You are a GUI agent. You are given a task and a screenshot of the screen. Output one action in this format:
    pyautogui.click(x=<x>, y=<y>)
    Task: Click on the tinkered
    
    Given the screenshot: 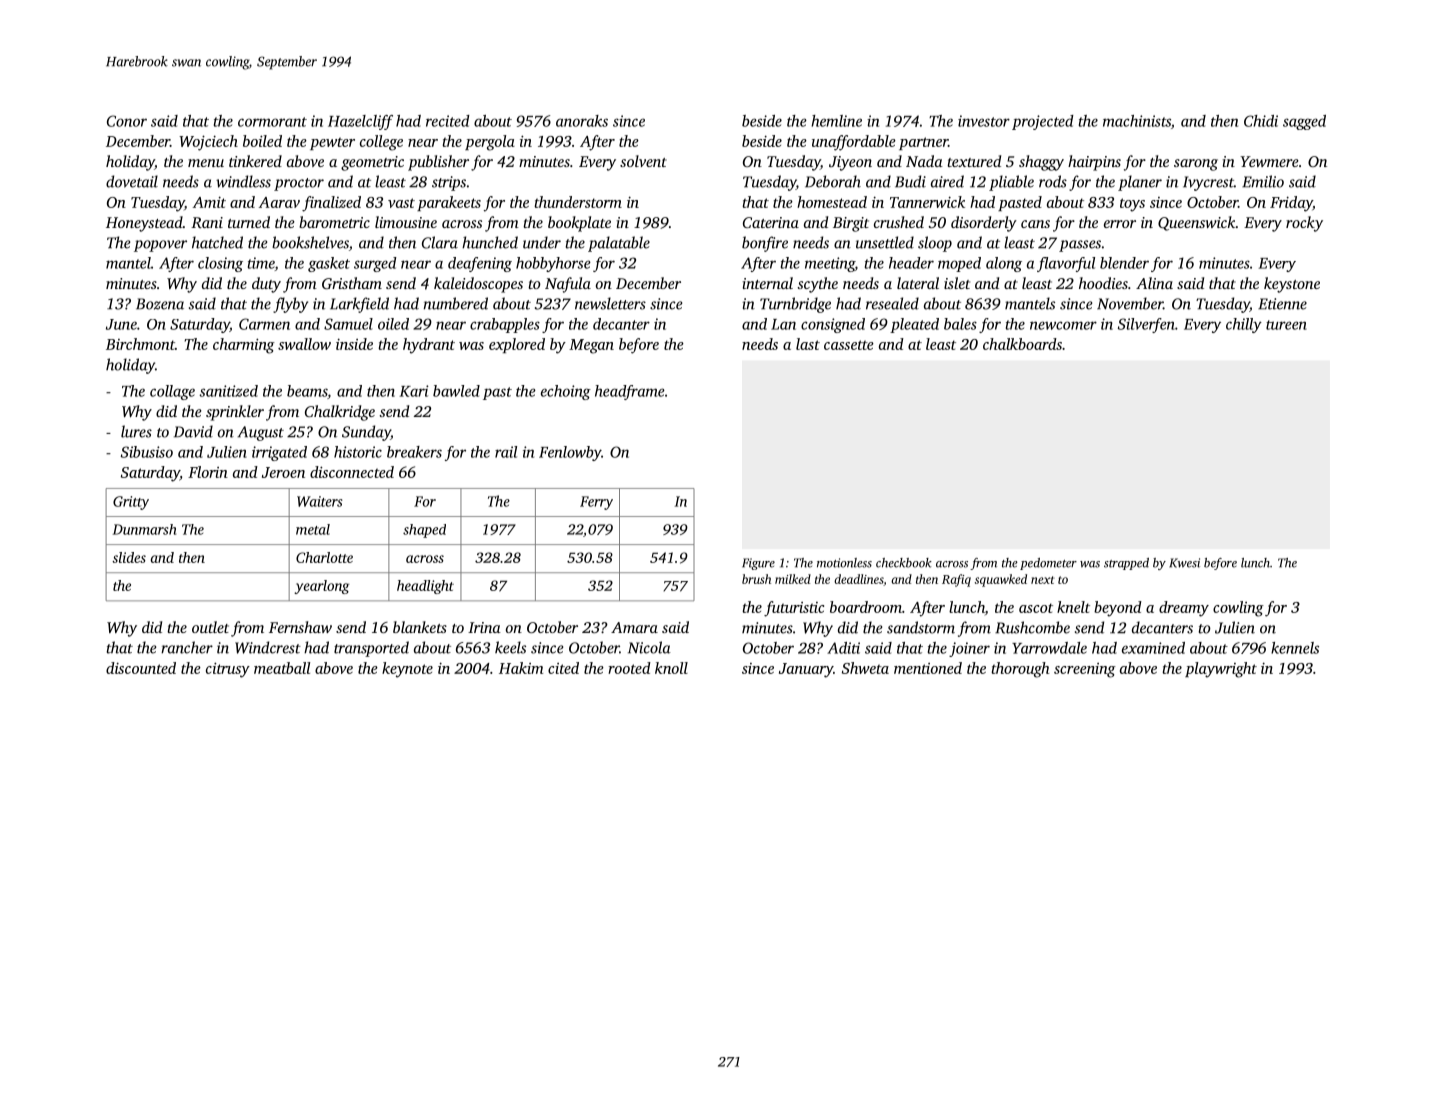 What is the action you would take?
    pyautogui.click(x=255, y=161)
